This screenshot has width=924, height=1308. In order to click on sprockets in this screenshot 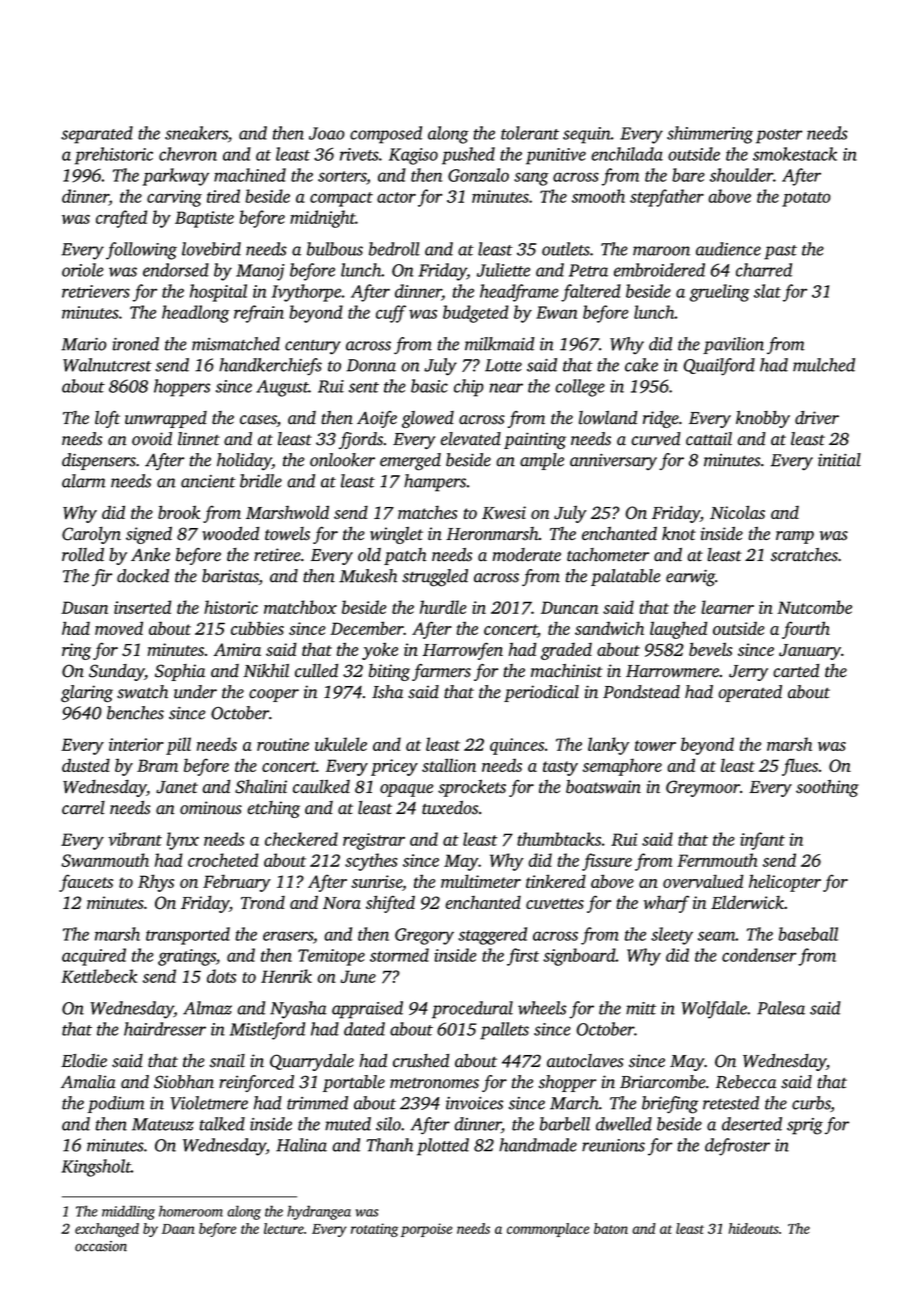, I will do `click(472, 788)`.
